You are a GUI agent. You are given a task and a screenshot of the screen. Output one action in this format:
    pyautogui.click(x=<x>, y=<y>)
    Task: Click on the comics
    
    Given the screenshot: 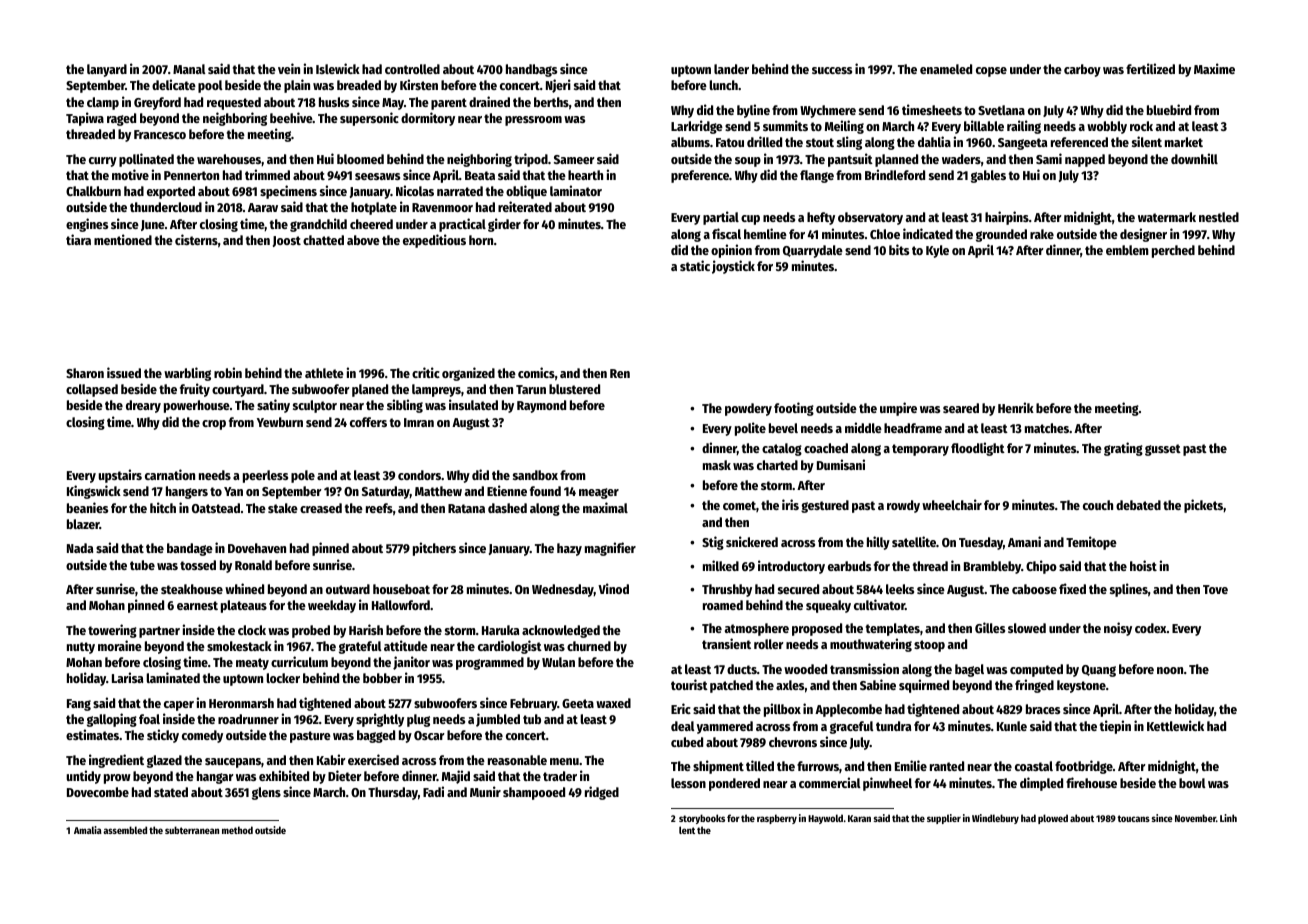 What is the action you would take?
    pyautogui.click(x=536, y=372)
